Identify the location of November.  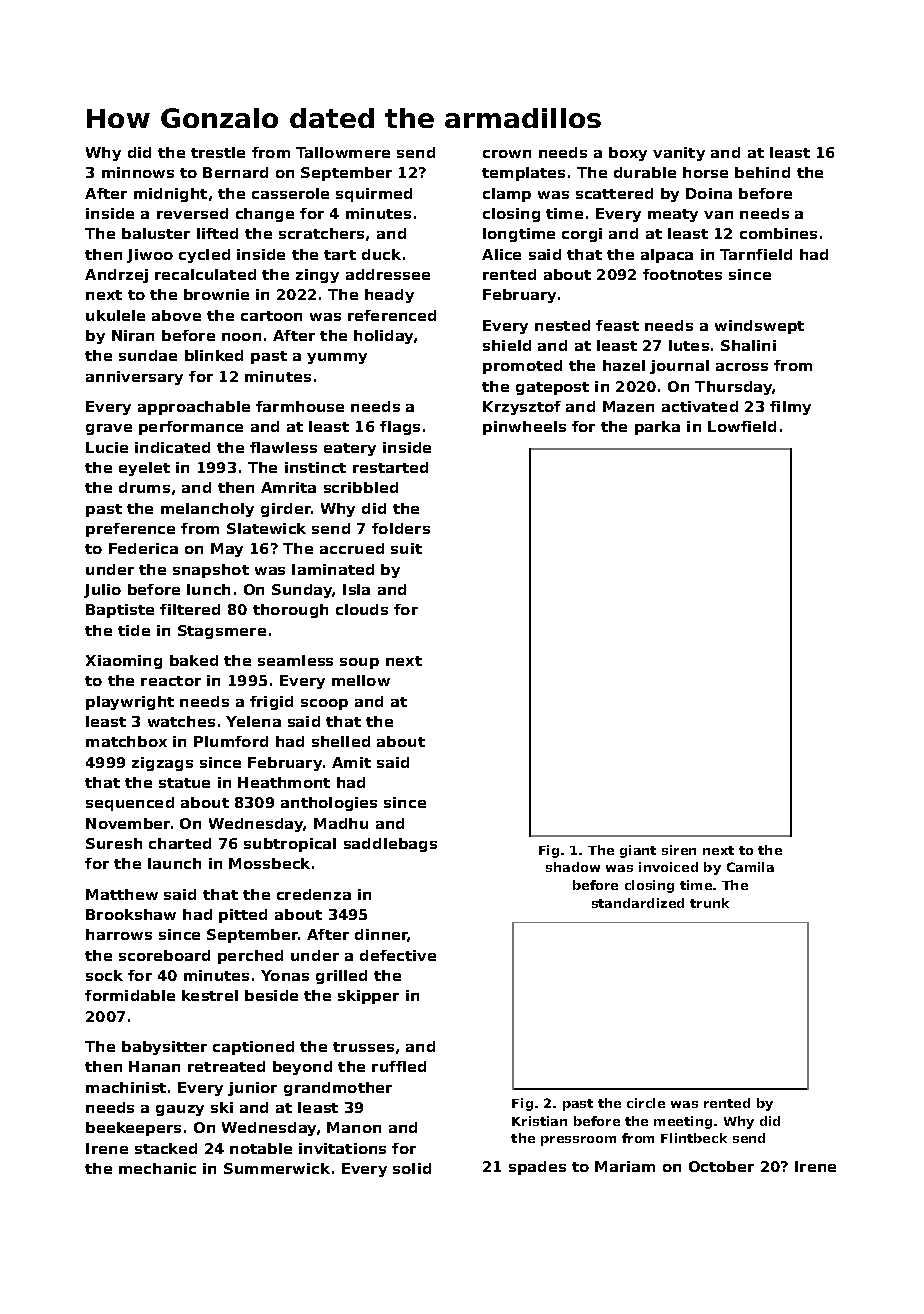
(128, 823).
